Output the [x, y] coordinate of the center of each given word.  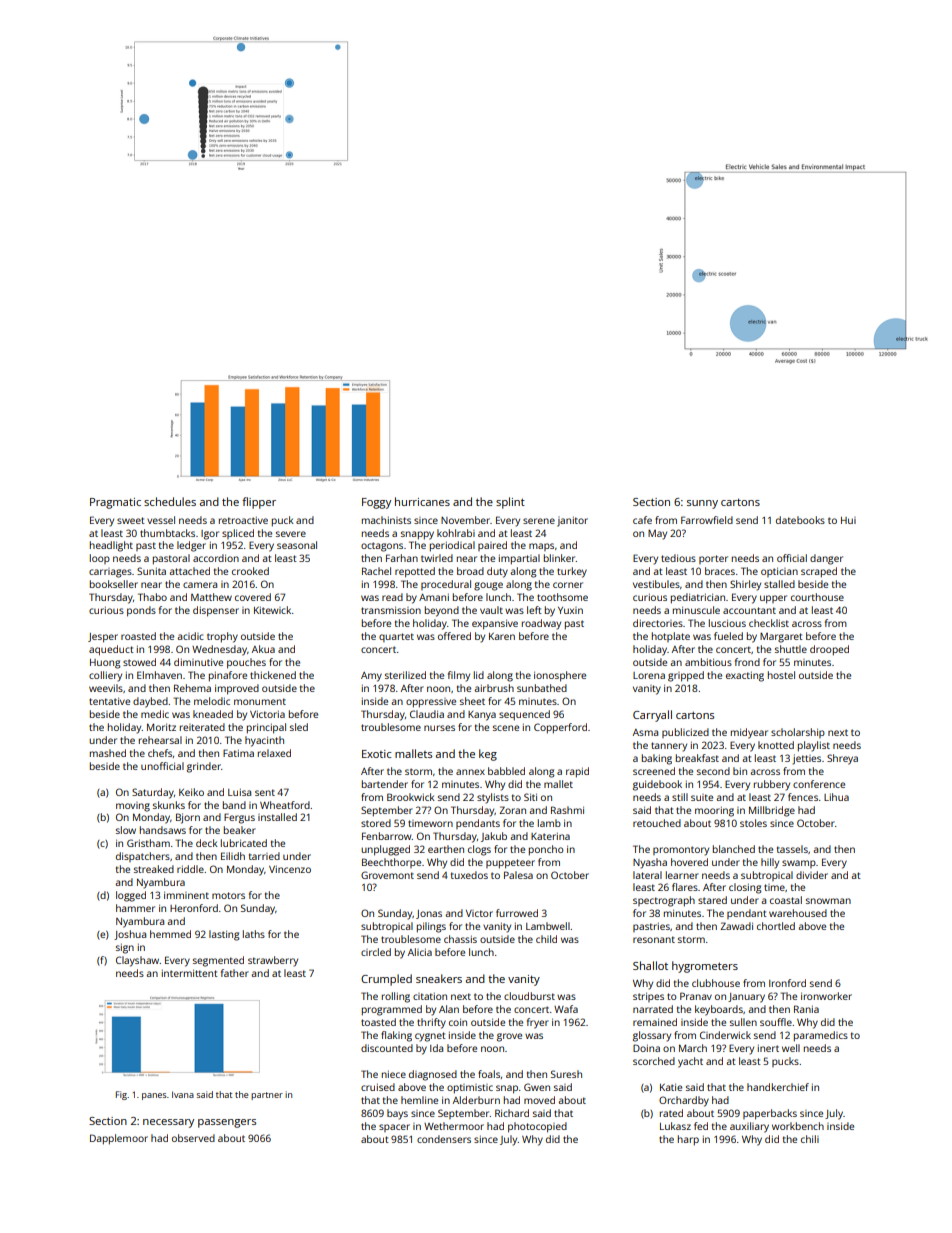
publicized [685, 733]
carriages [110, 573]
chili [810, 1139]
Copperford [560, 728]
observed [193, 1138]
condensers [444, 1139]
